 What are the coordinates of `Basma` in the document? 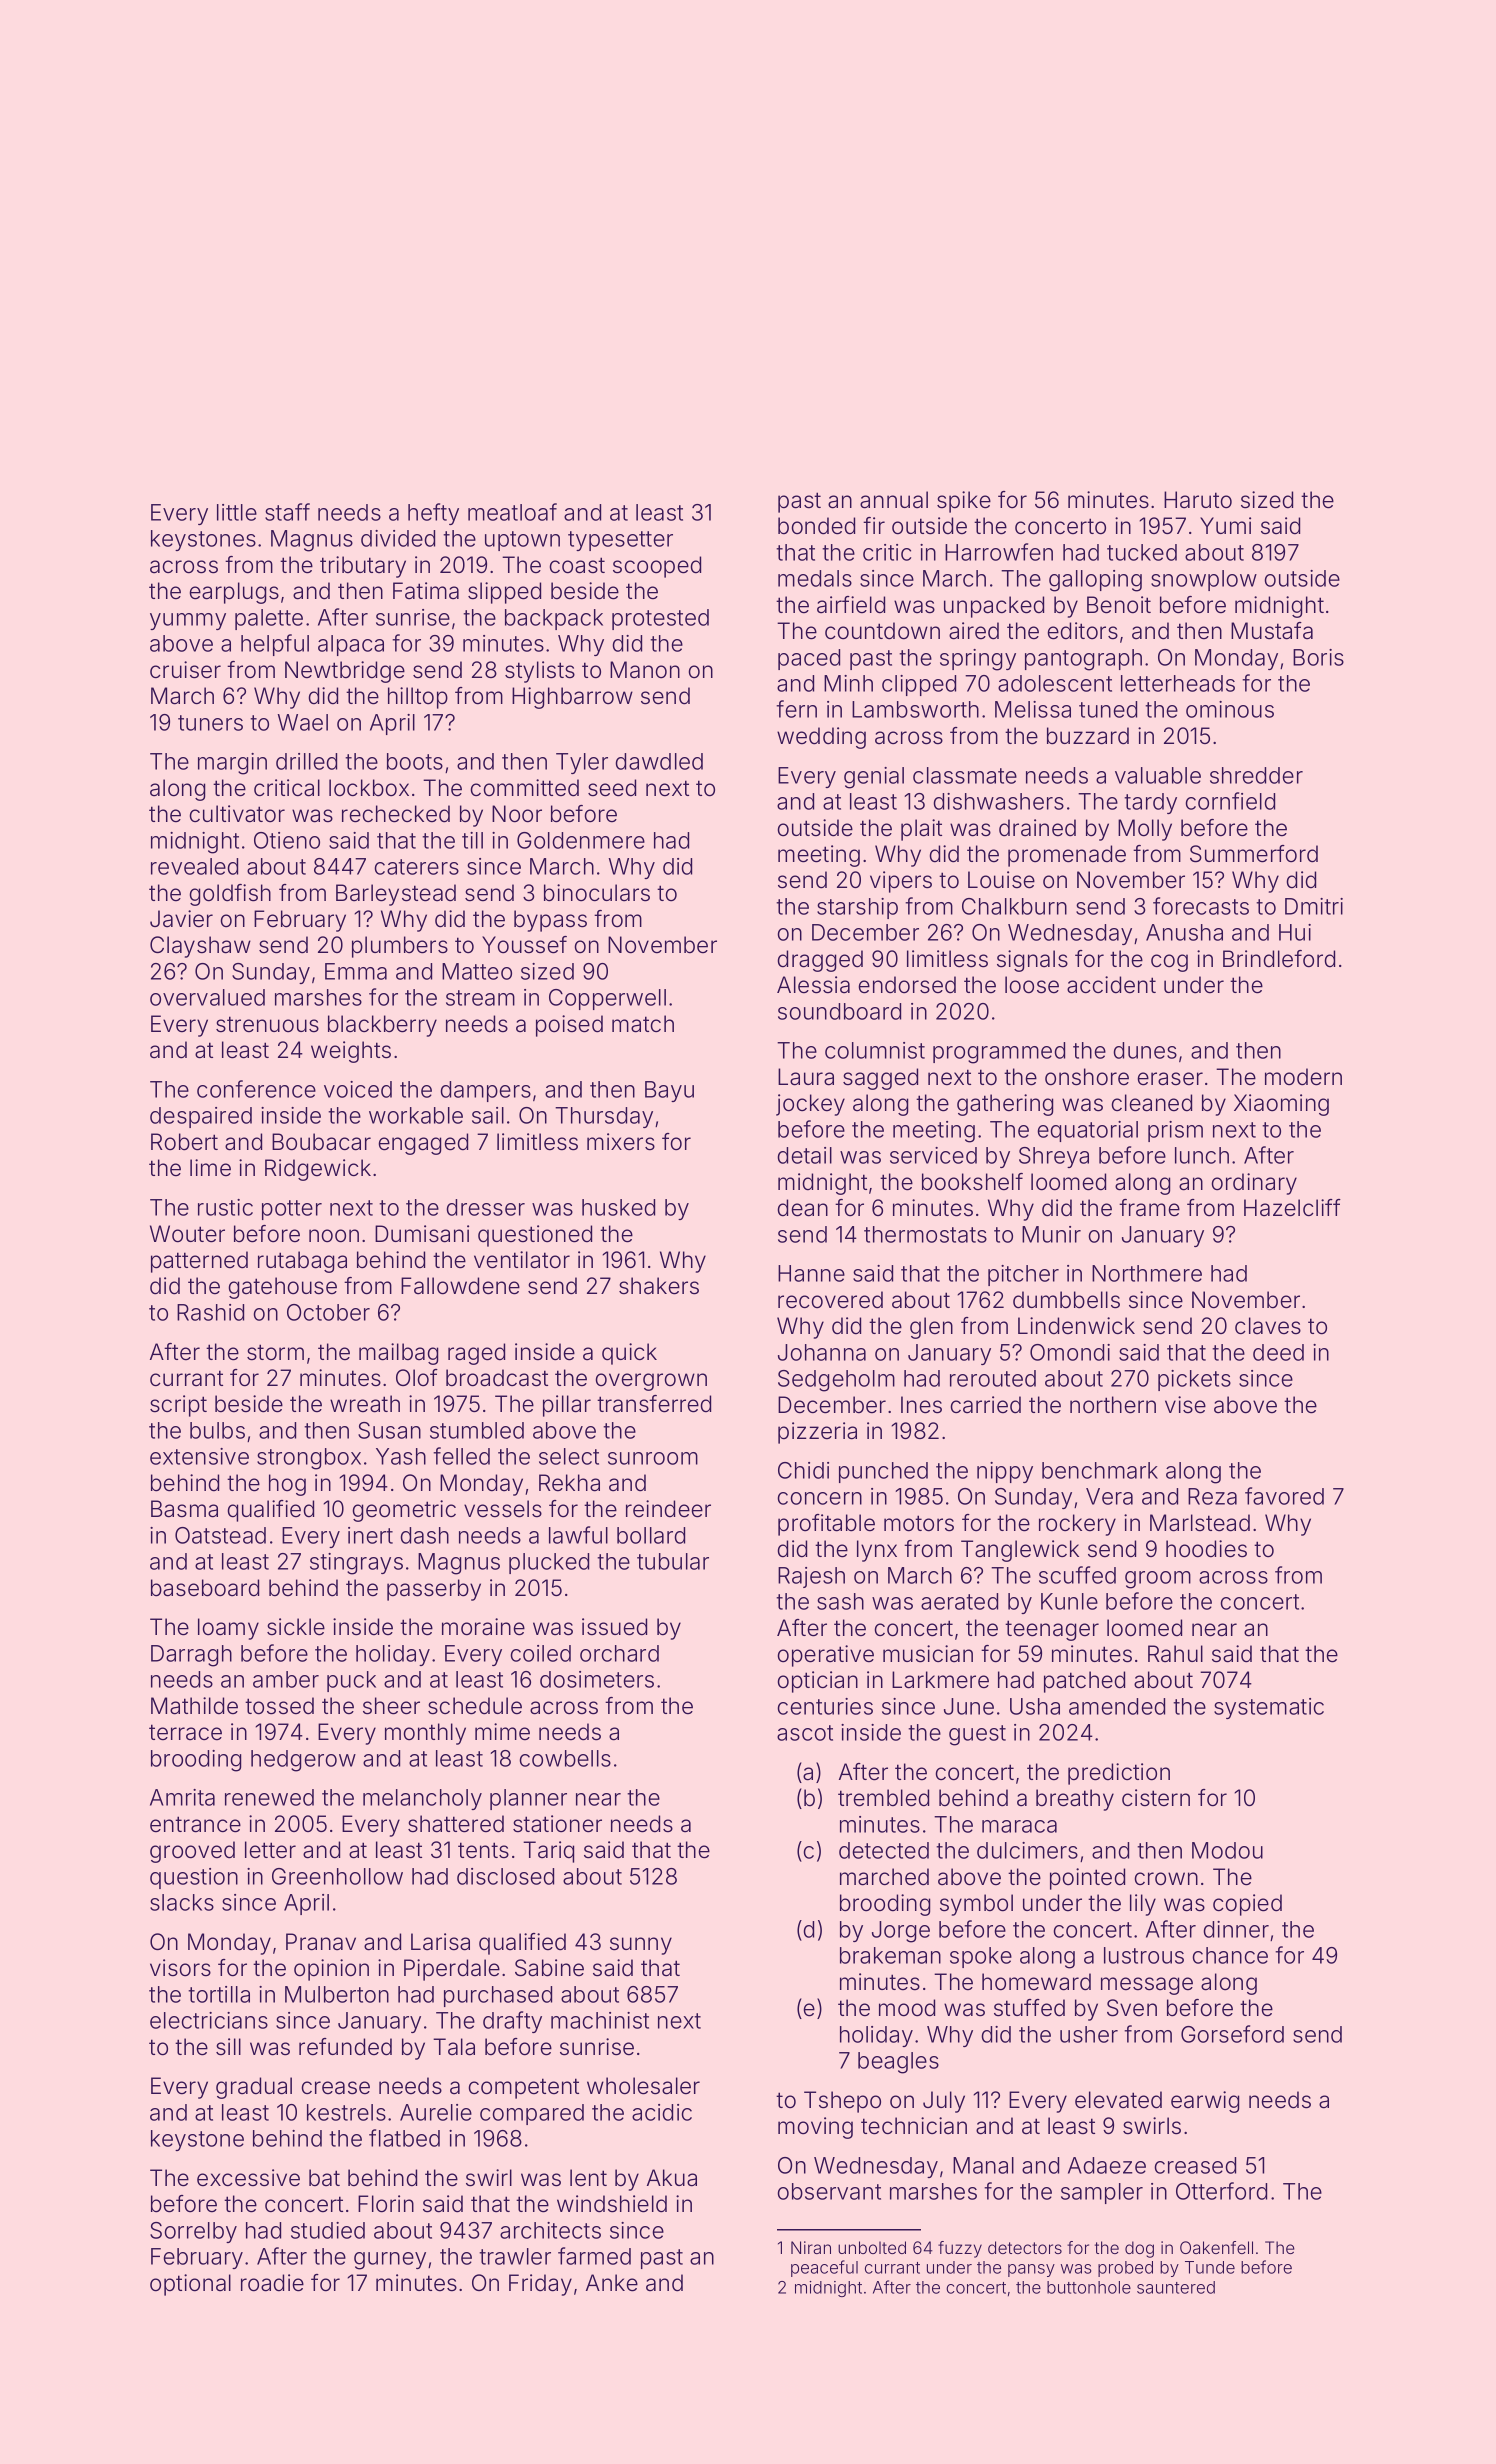 It's located at (184, 1509).
